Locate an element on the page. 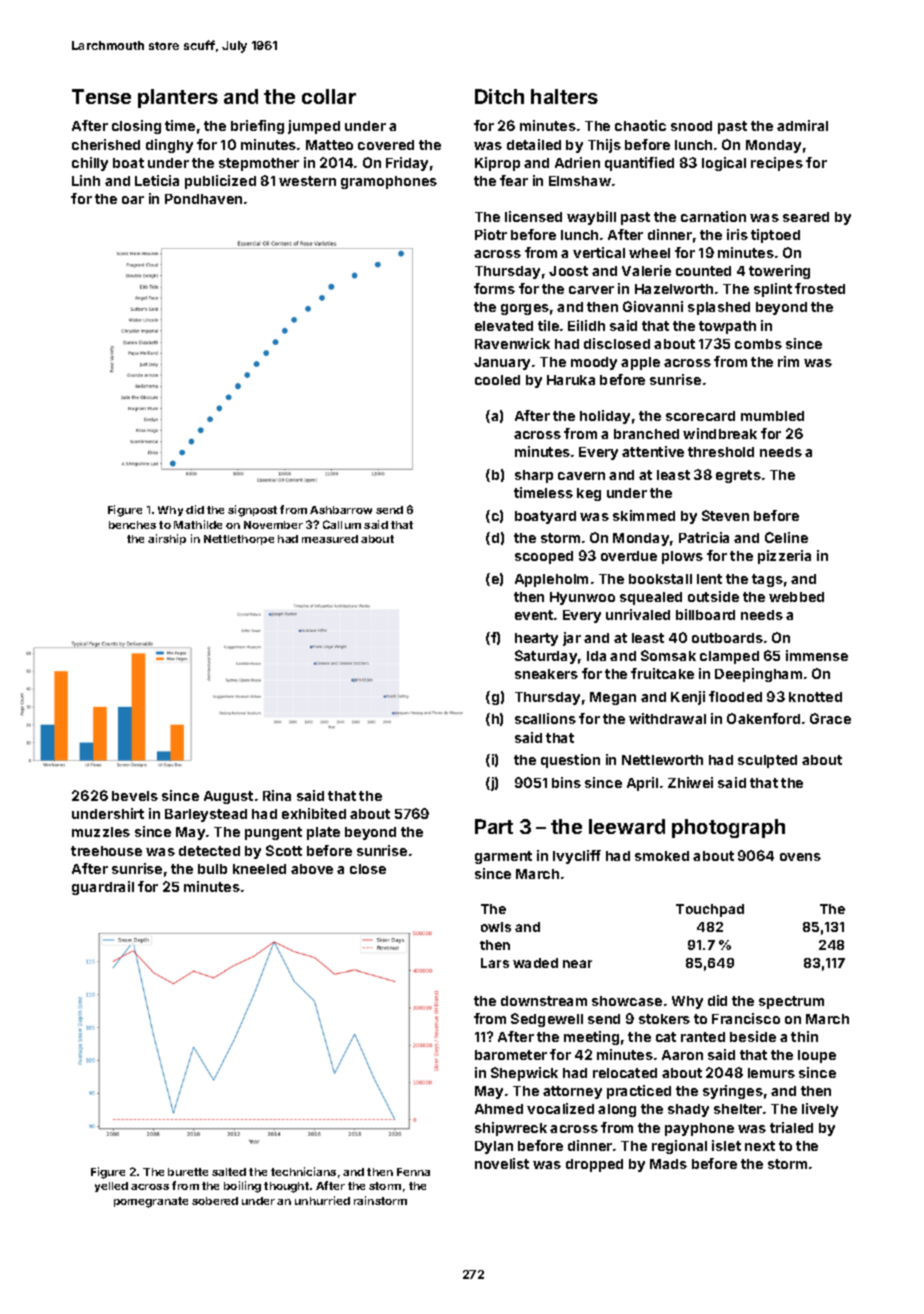  forms is located at coordinates (494, 288).
